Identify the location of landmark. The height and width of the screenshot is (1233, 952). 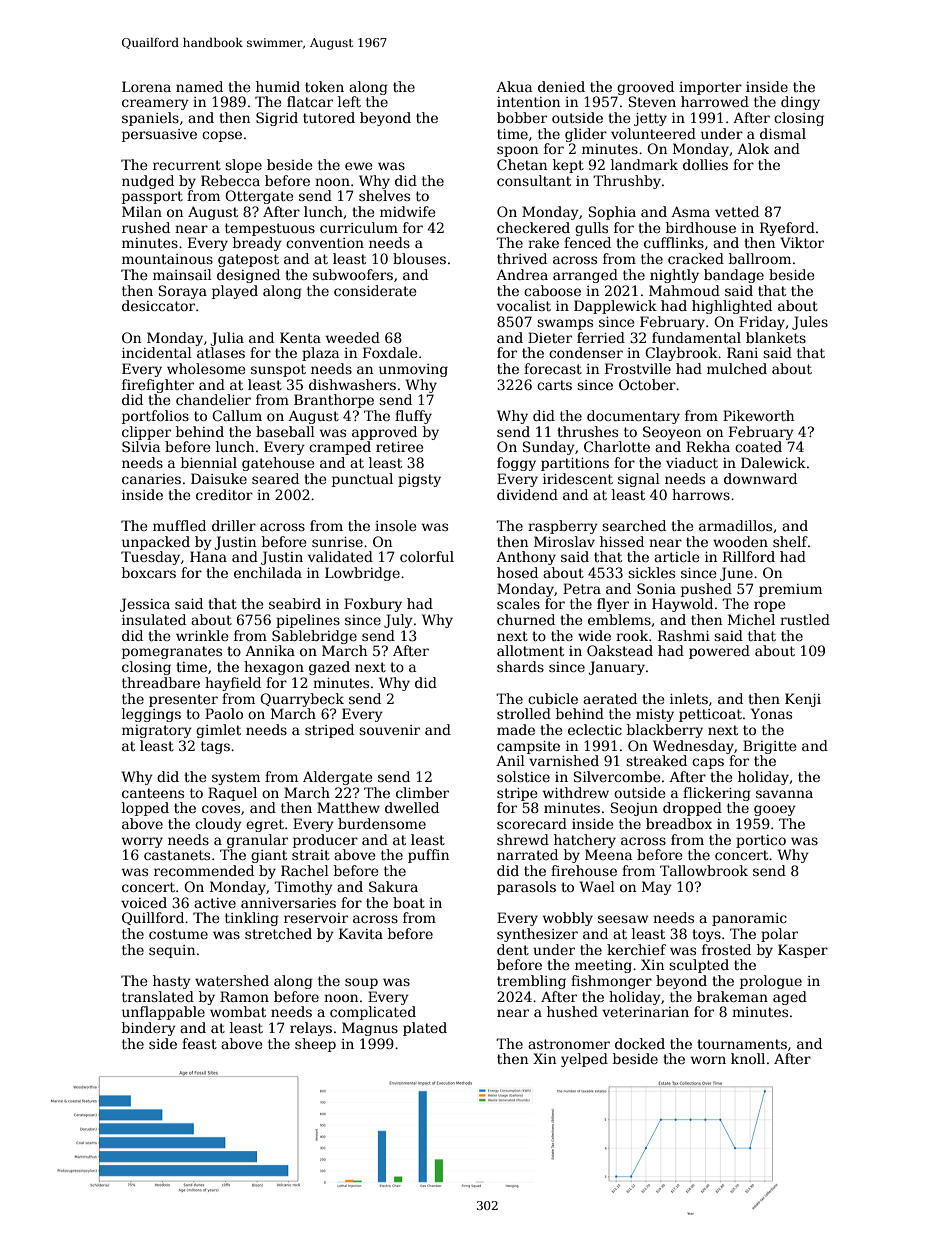
(644, 164).
